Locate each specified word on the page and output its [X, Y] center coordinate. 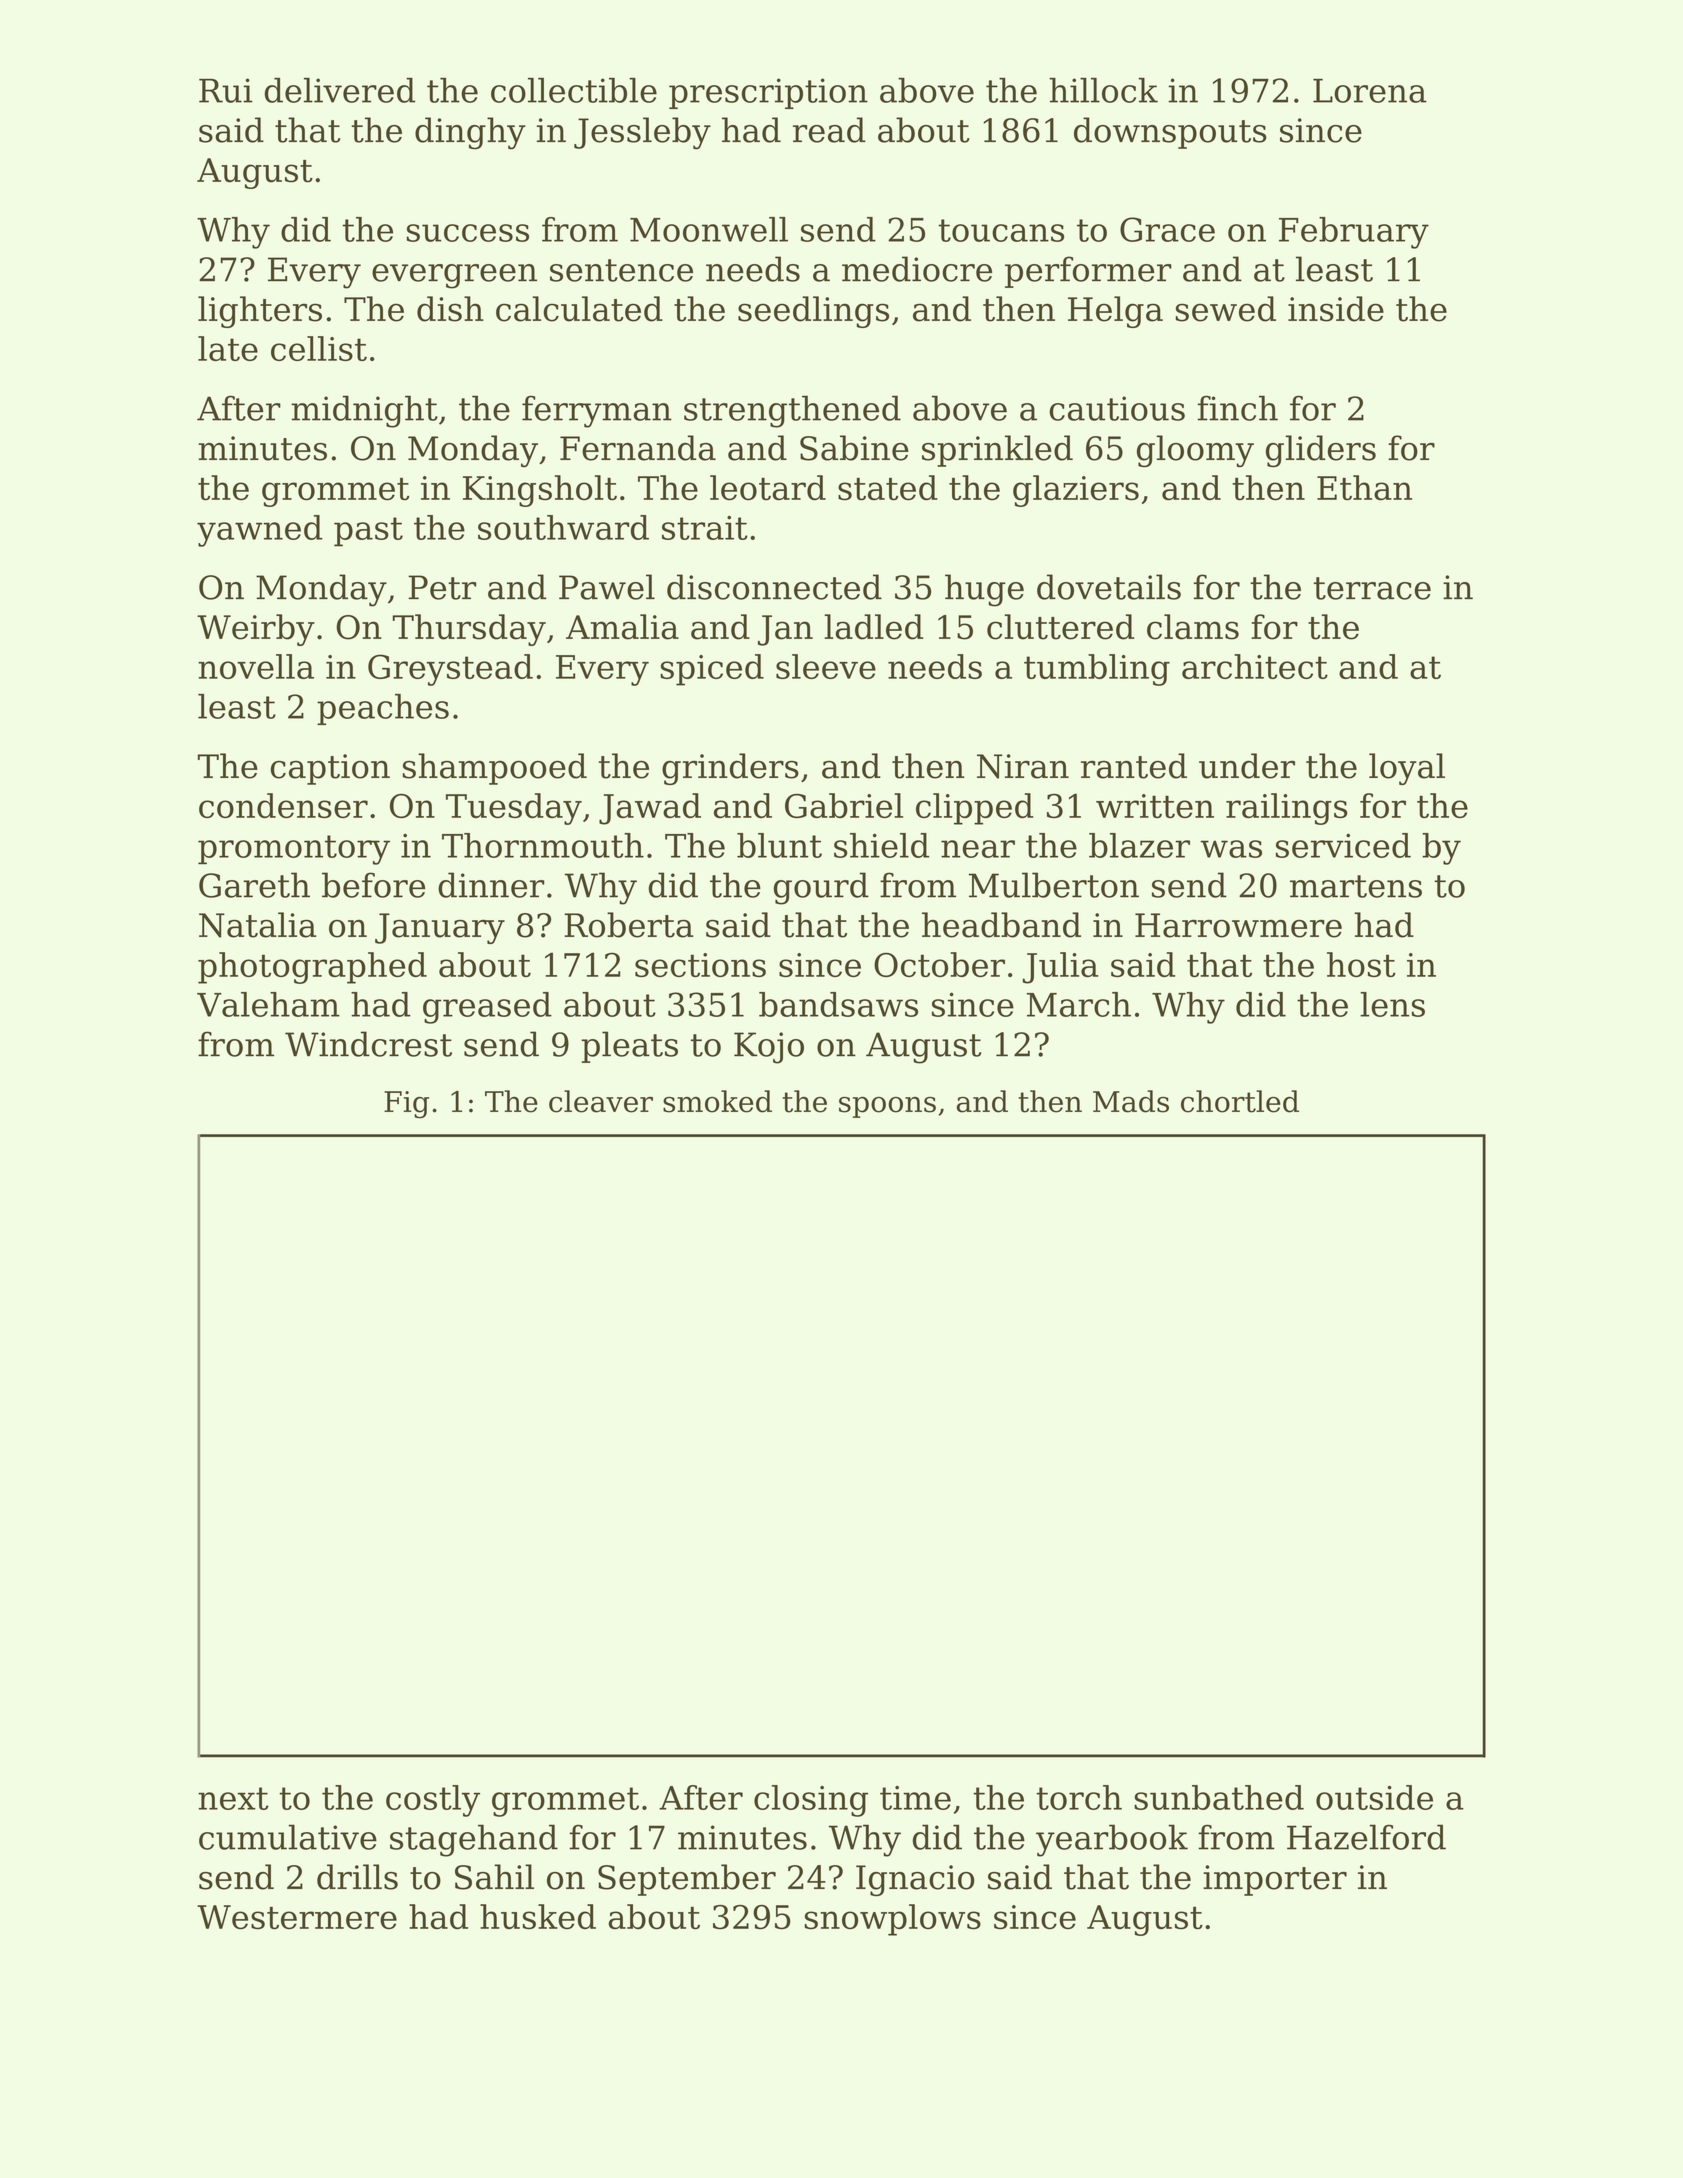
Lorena [1370, 91]
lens [1392, 1004]
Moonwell [709, 229]
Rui [225, 90]
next [233, 1798]
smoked [717, 1101]
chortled [1240, 1101]
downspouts [1170, 133]
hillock [1103, 90]
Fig [406, 1105]
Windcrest [368, 1044]
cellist [319, 348]
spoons [887, 1107]
